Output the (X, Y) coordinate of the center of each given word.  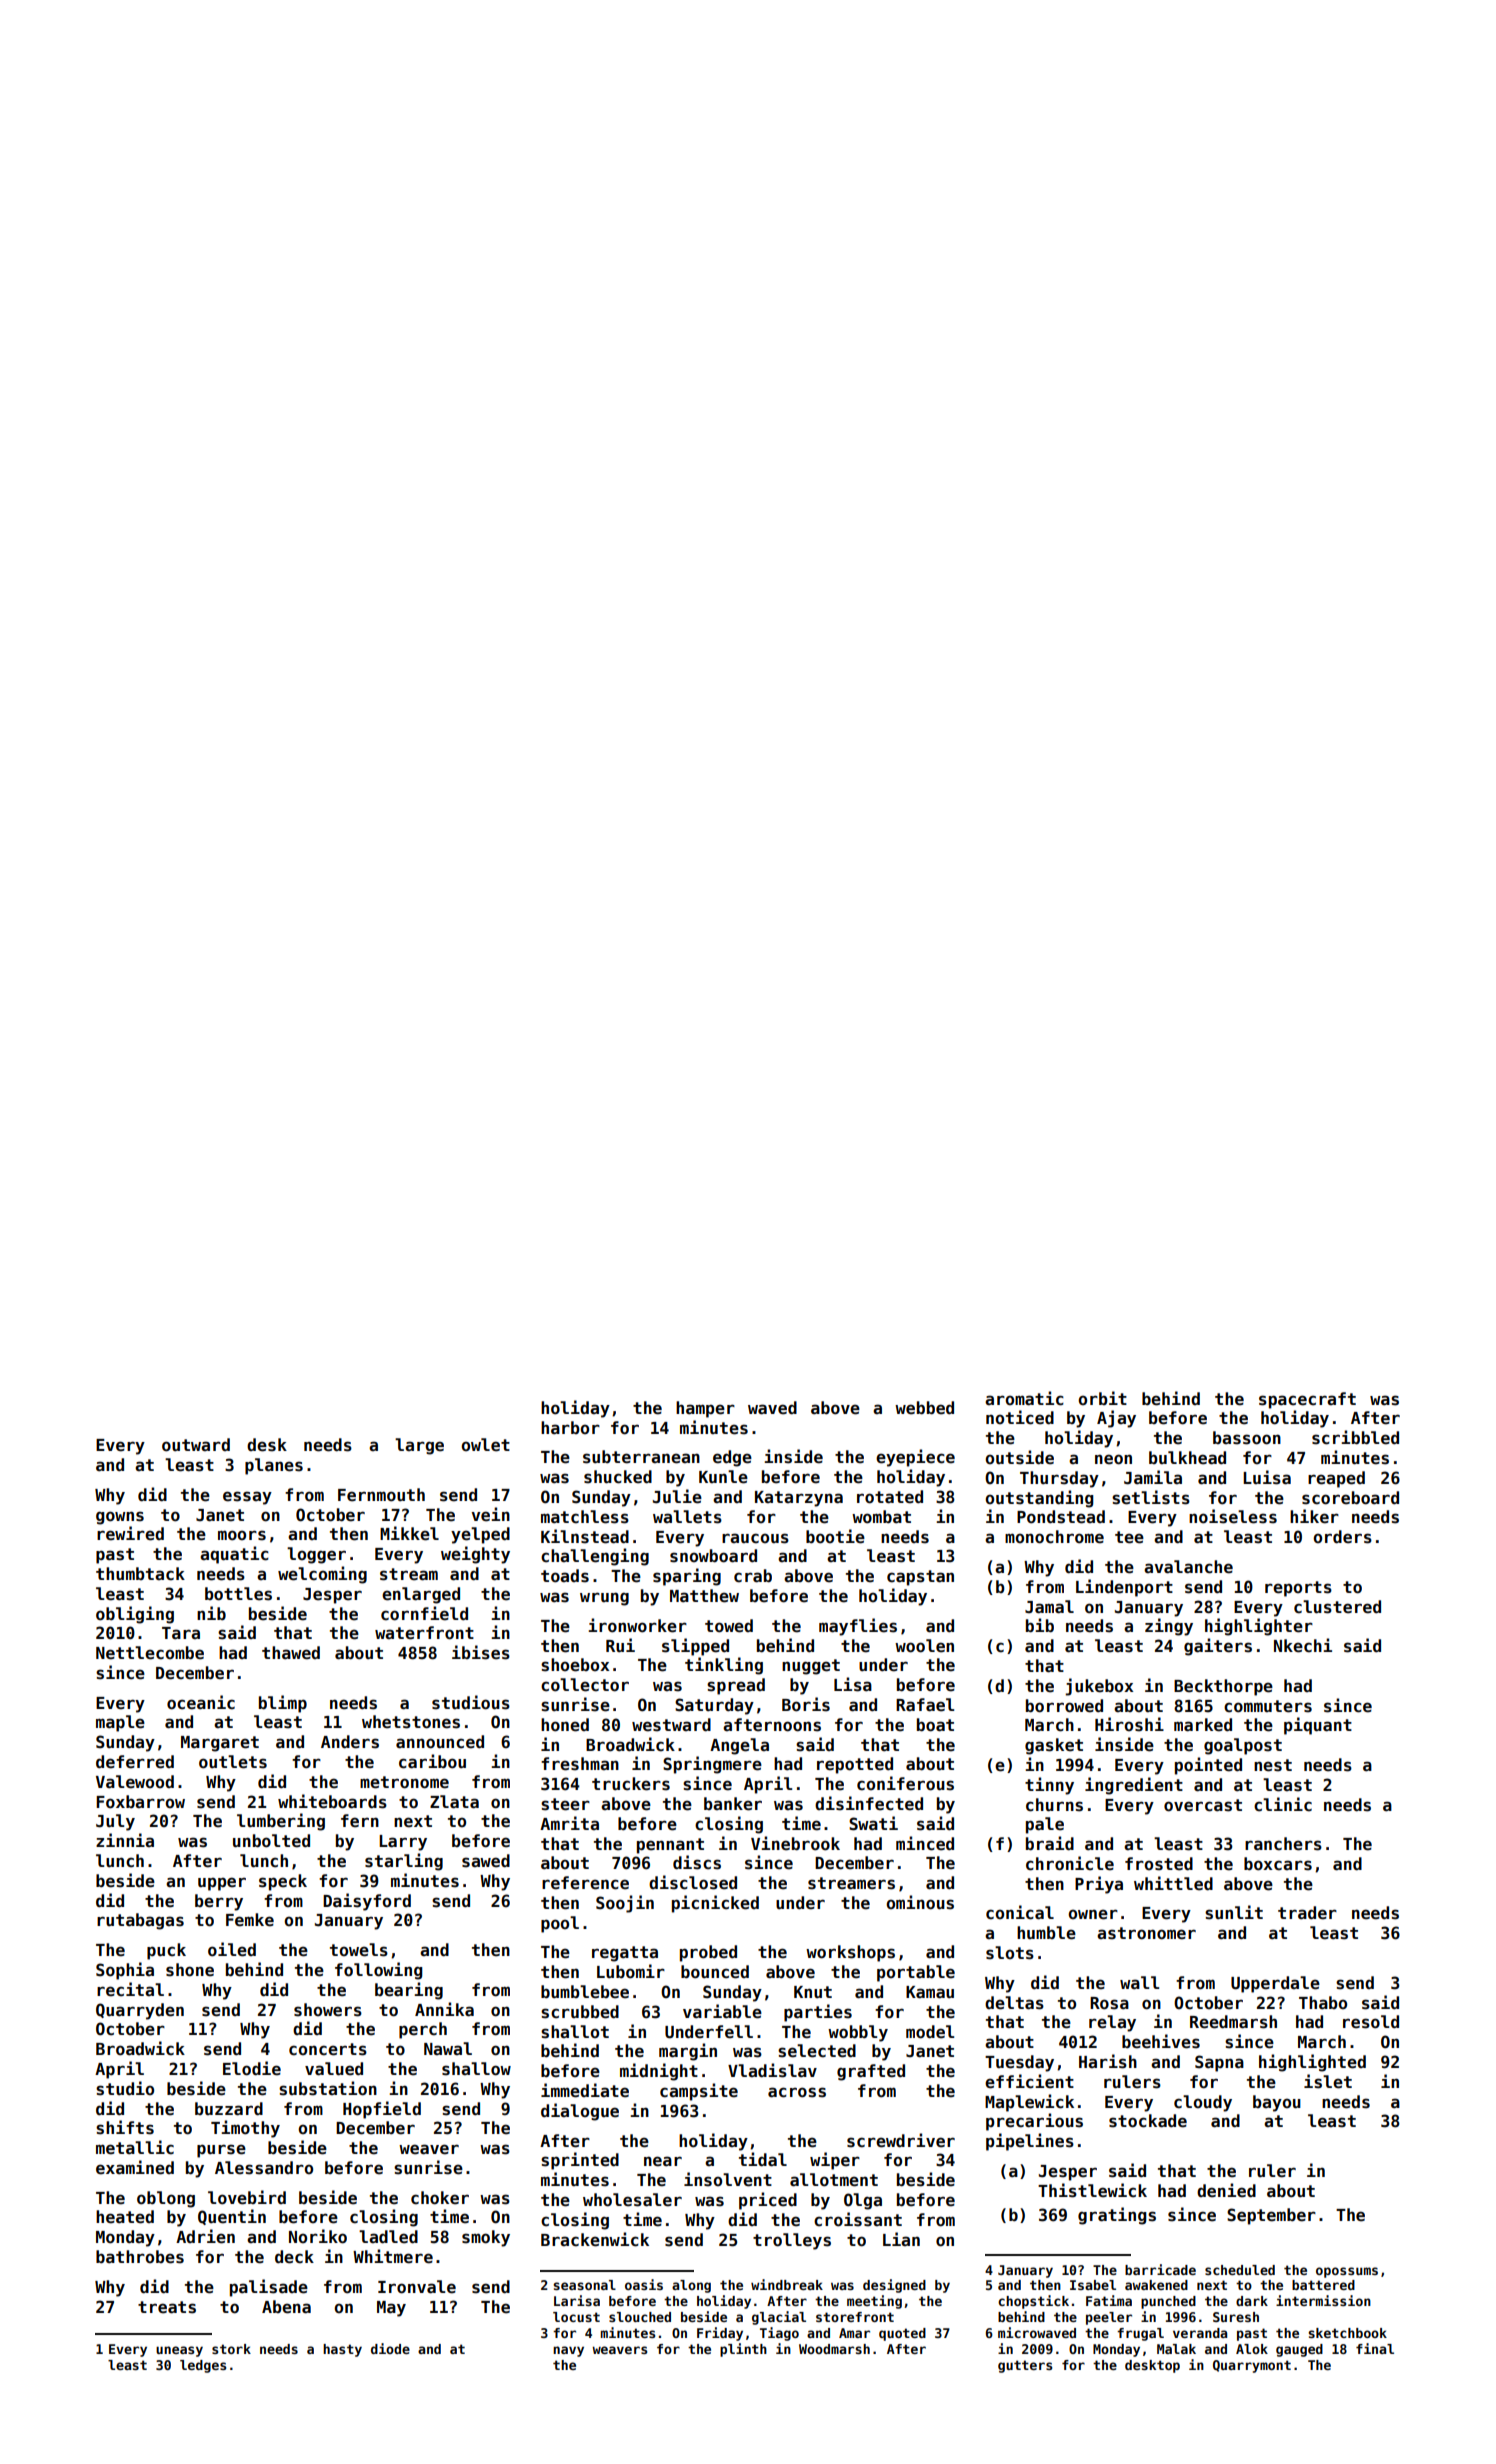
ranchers (1283, 1844)
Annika (444, 2009)
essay (247, 1498)
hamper (705, 1409)
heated (125, 2217)
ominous (920, 1902)
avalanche (1188, 1567)
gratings (1117, 2216)
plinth (743, 2350)
